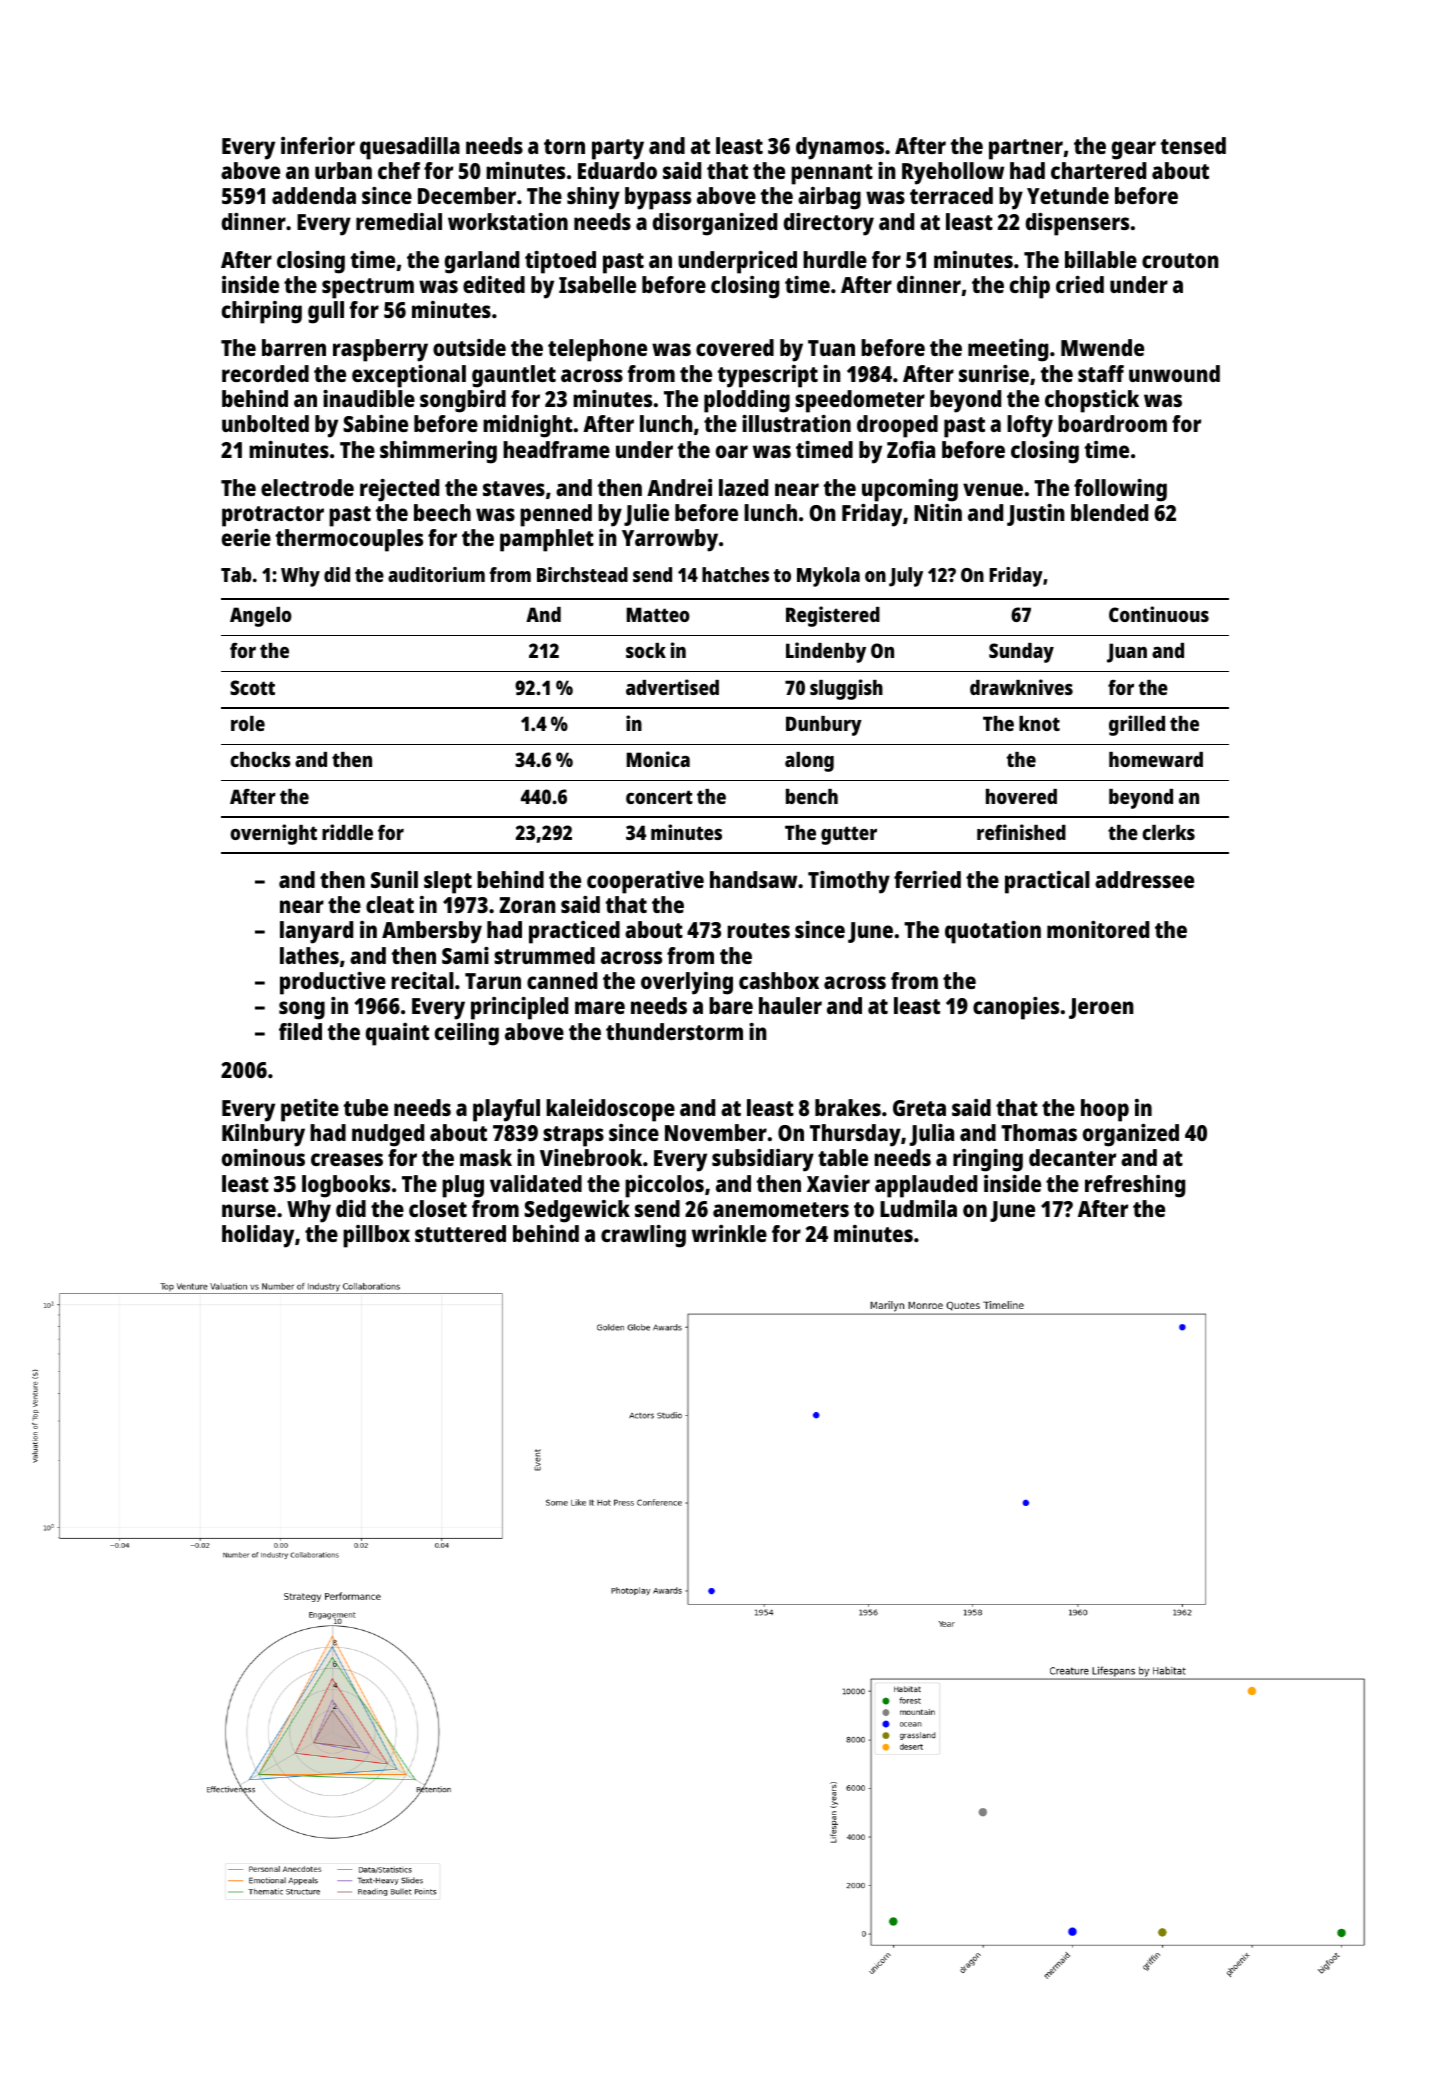  What do you see at coordinates (564, 146) in the screenshot?
I see `torn` at bounding box center [564, 146].
